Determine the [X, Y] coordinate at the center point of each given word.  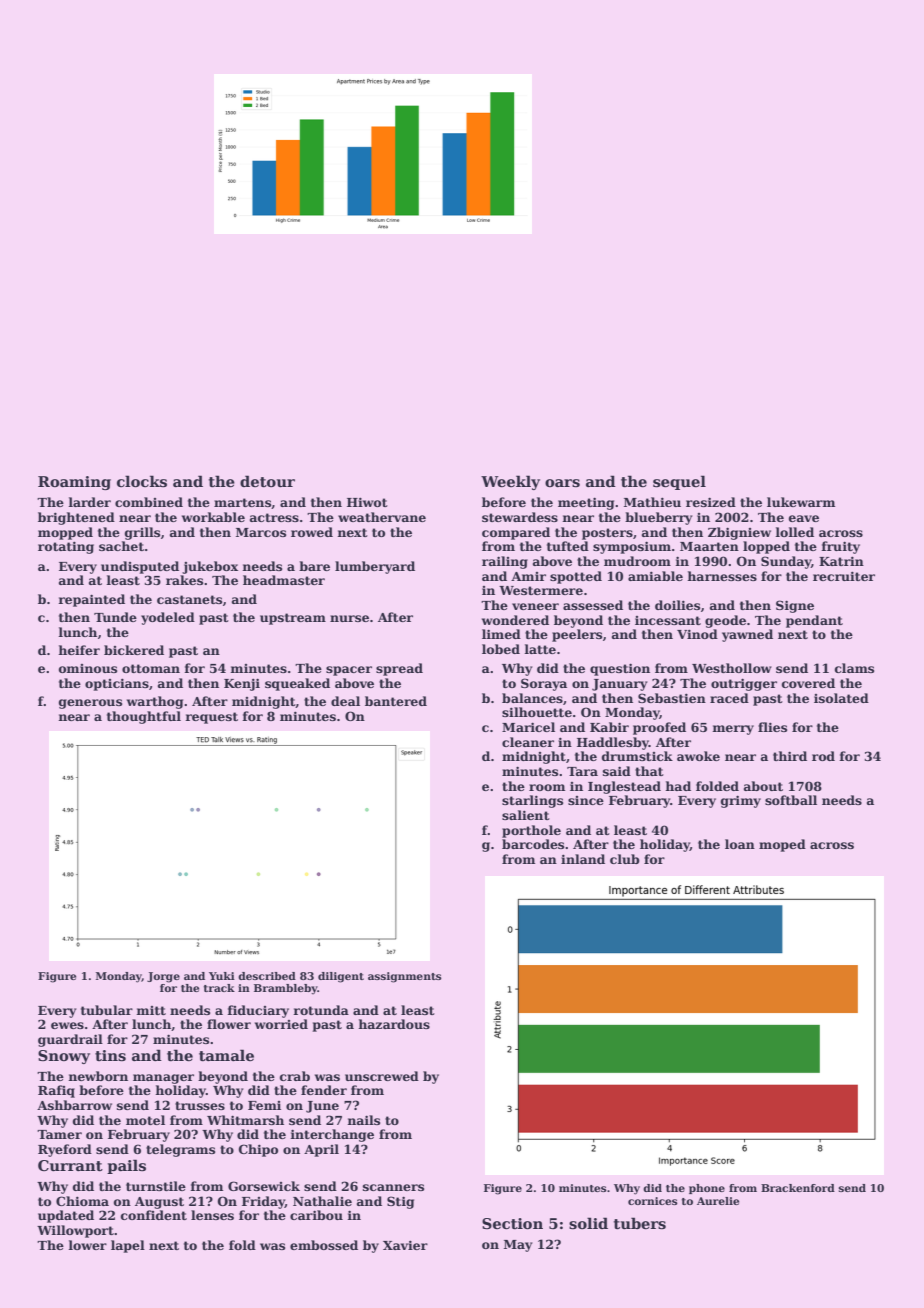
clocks [142, 481]
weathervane [382, 517]
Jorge [163, 977]
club [625, 859]
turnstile [156, 1186]
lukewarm [801, 502]
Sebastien [672, 698]
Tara [582, 771]
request [211, 718]
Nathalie [322, 1201]
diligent [341, 977]
